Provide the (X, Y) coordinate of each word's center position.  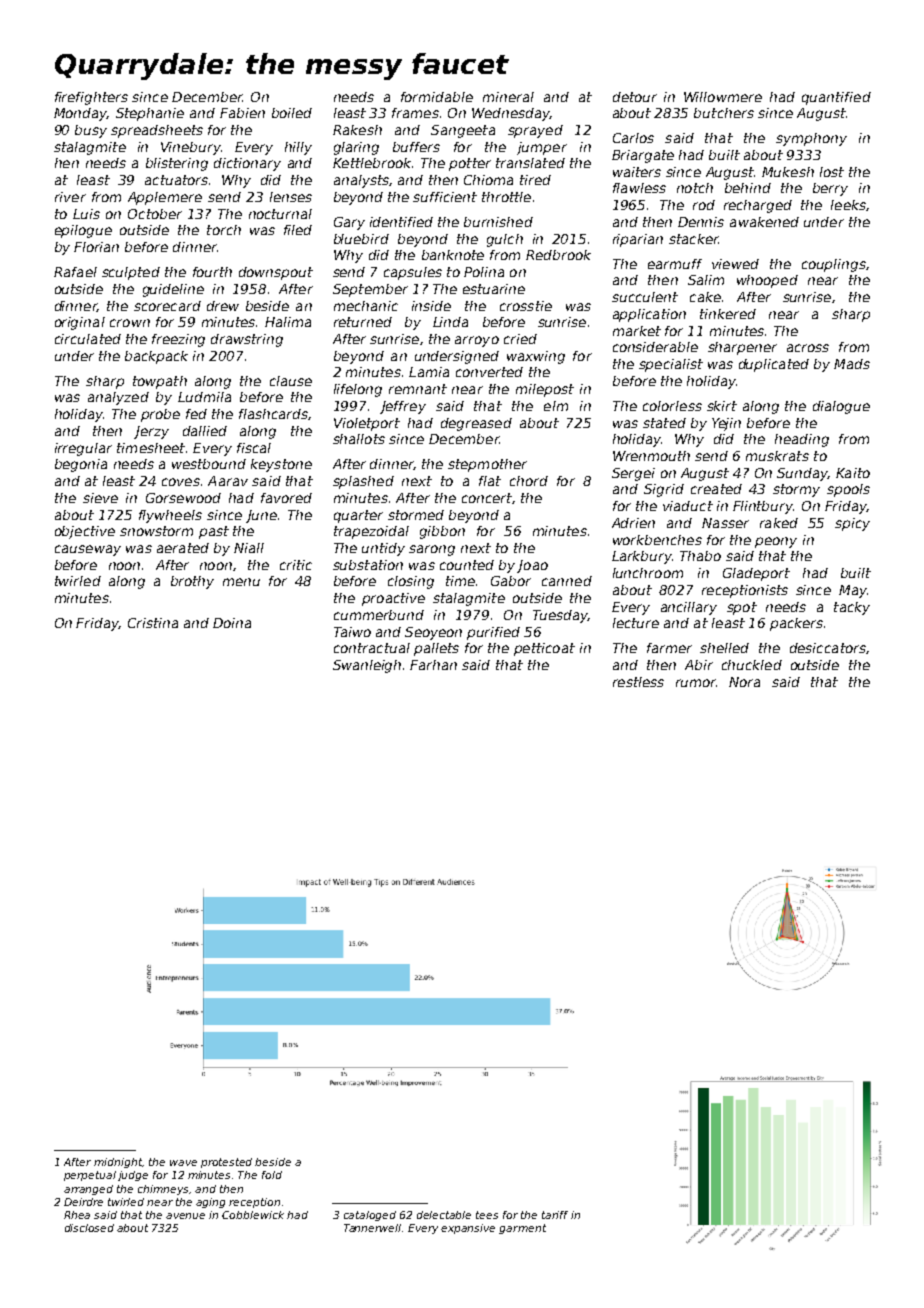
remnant (418, 389)
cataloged (370, 1216)
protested (226, 1163)
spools (848, 490)
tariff (555, 1215)
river (70, 197)
